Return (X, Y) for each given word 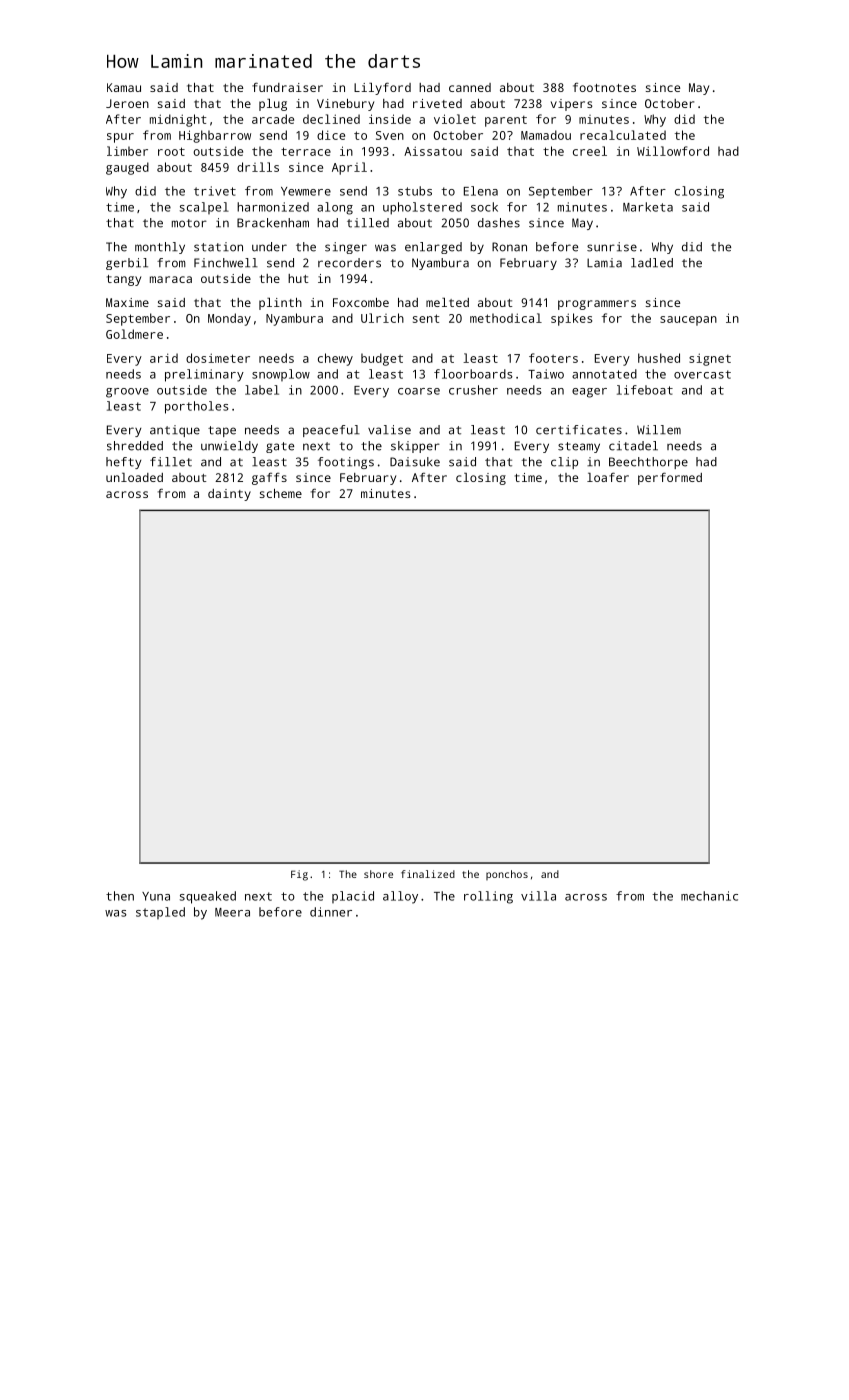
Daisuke (415, 462)
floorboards (473, 374)
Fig (299, 875)
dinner (331, 912)
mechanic (709, 896)
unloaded (134, 477)
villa (538, 896)
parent (506, 121)
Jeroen (127, 103)
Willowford (673, 151)
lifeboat (645, 390)
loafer (608, 477)
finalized (428, 874)
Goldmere (134, 334)
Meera (232, 912)
